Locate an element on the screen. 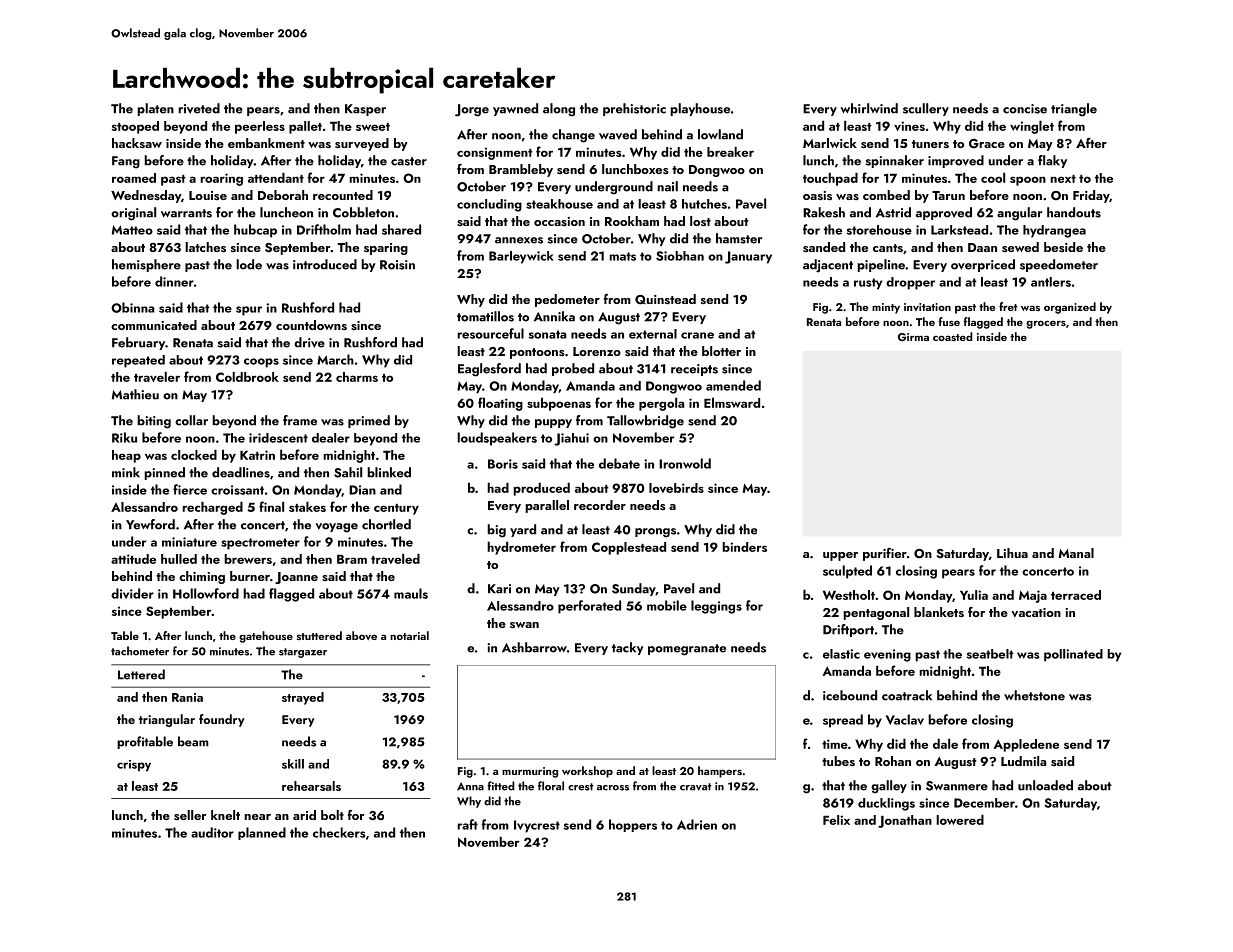 The height and width of the screenshot is (952, 1233). along is located at coordinates (559, 110).
